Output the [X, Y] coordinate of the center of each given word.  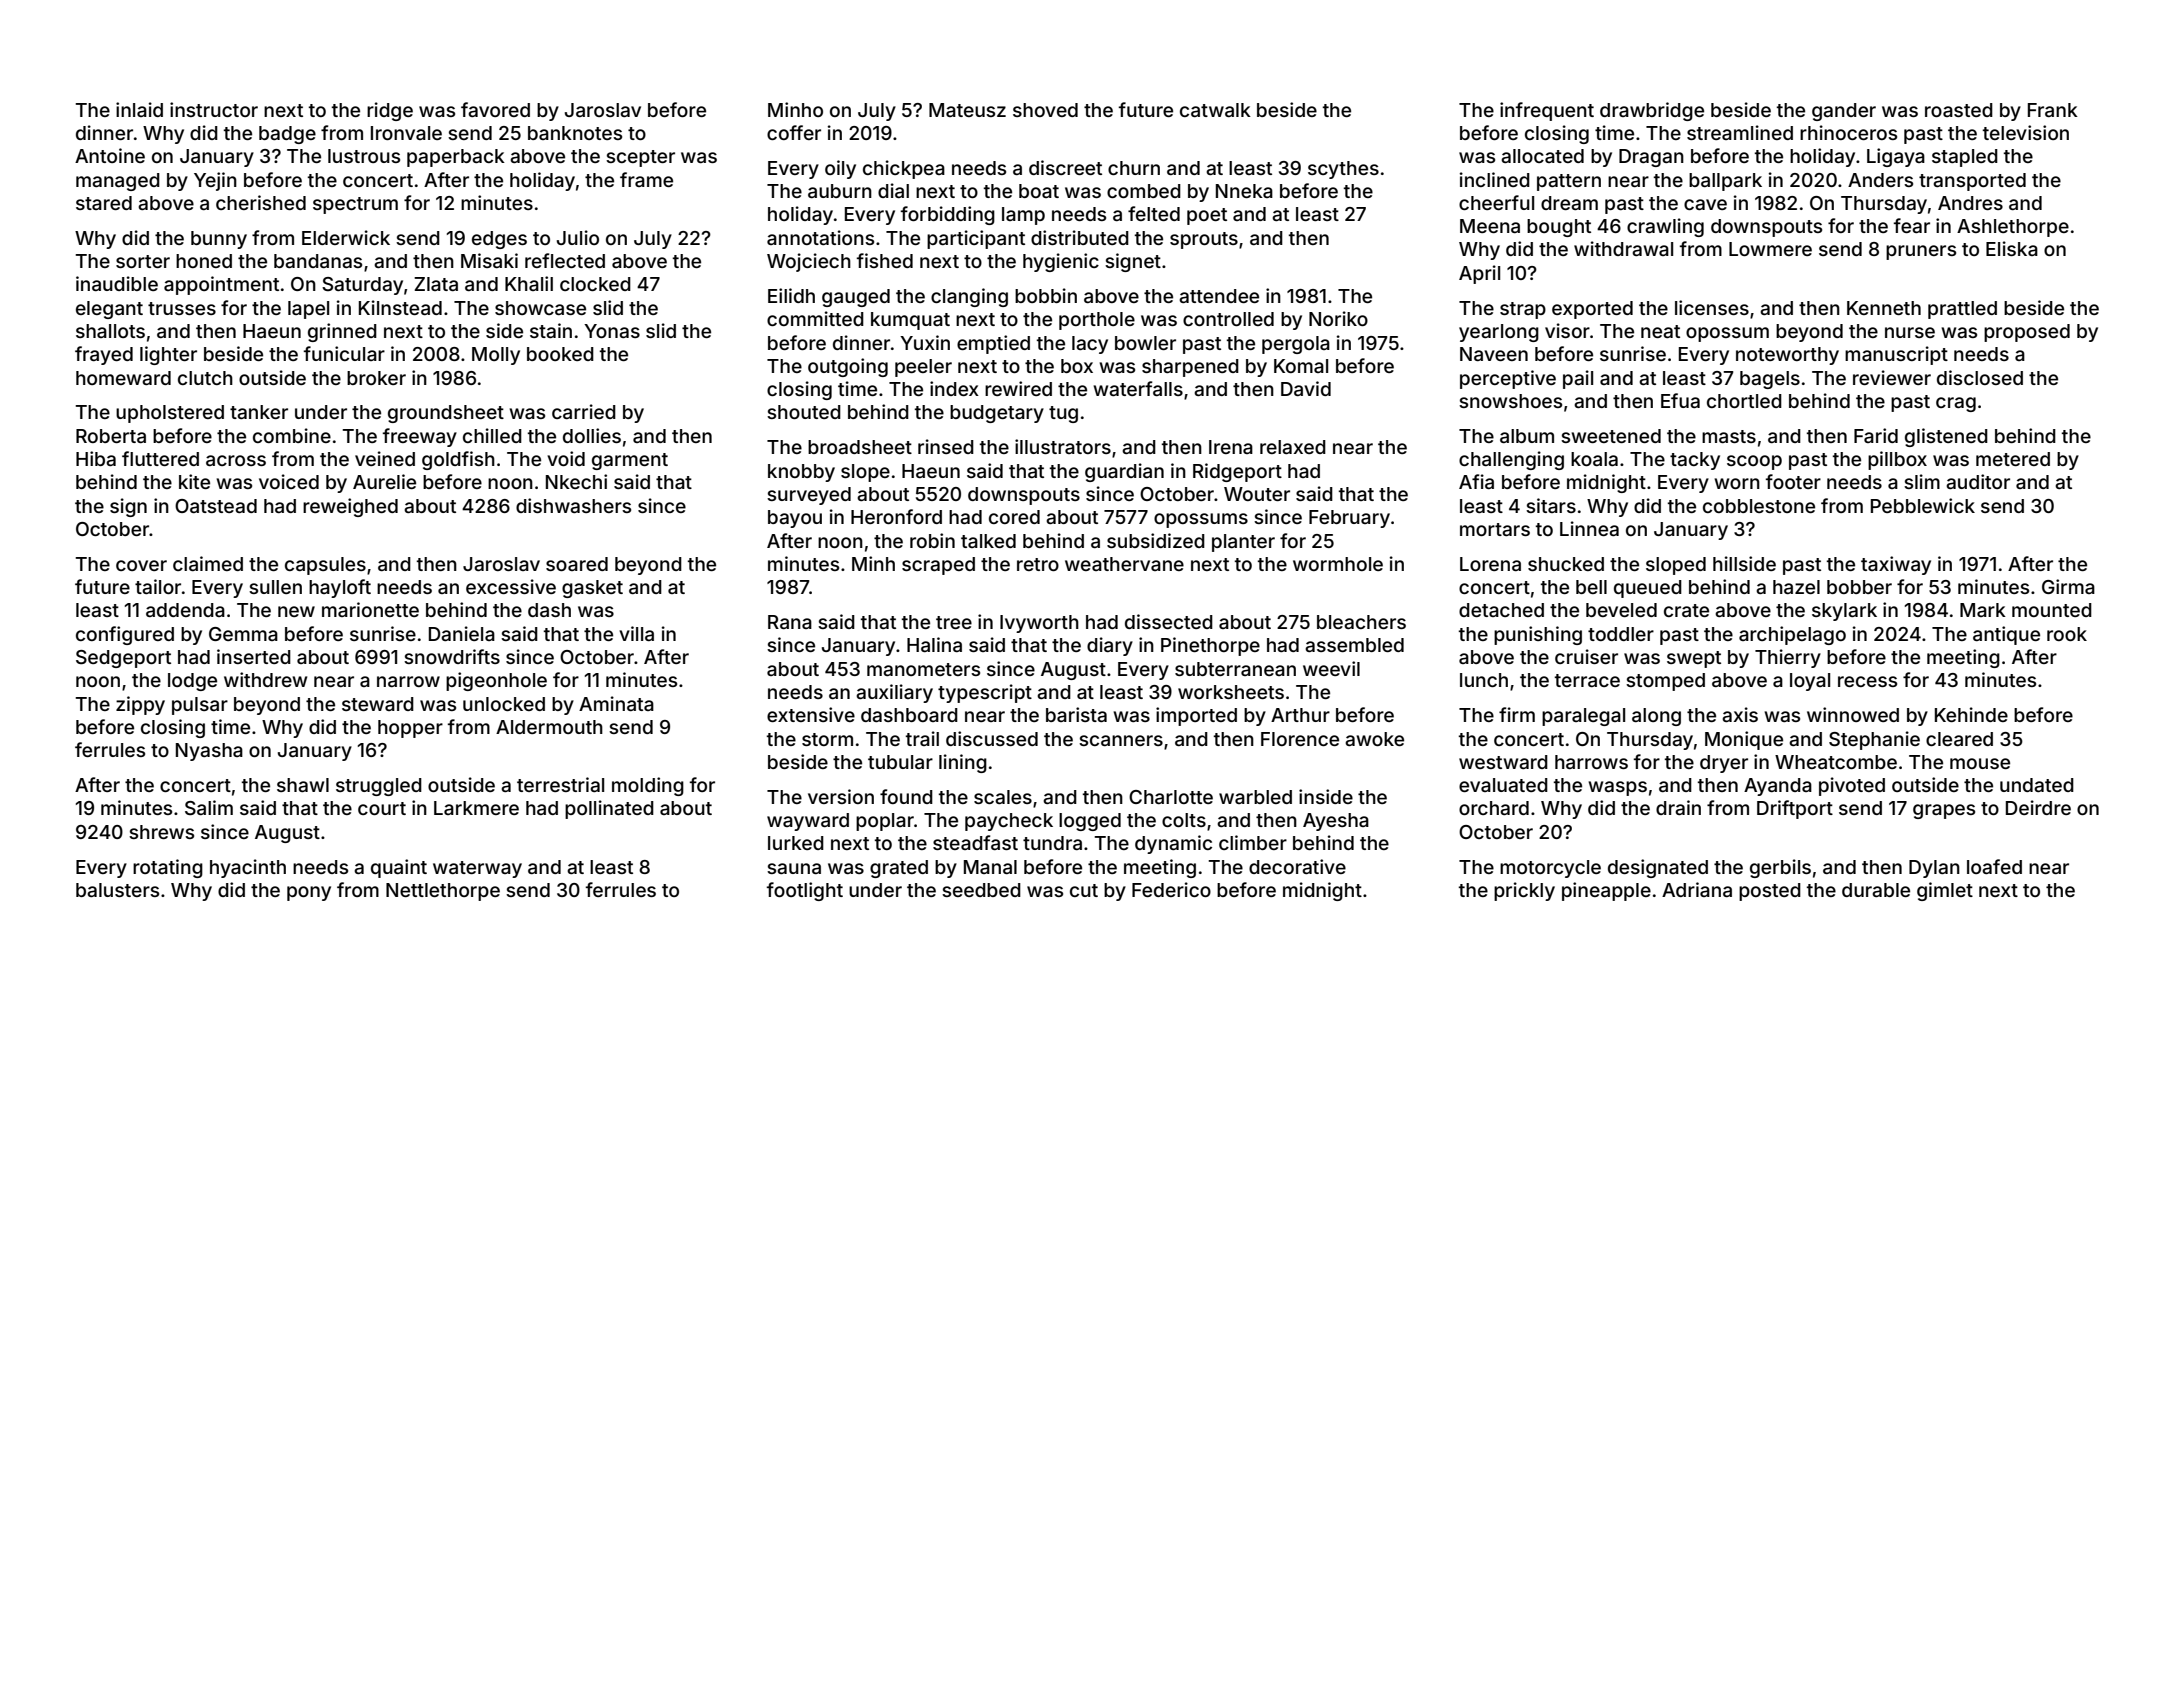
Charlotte [1171, 797]
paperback [456, 158]
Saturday [362, 286]
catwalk [1215, 110]
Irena [1231, 447]
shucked [1566, 564]
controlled [1228, 319]
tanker [259, 412]
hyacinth [248, 868]
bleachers [1361, 622]
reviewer [1892, 377]
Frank [2053, 110]
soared [577, 564]
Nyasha [209, 752]
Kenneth [1884, 308]
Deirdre [2038, 807]
